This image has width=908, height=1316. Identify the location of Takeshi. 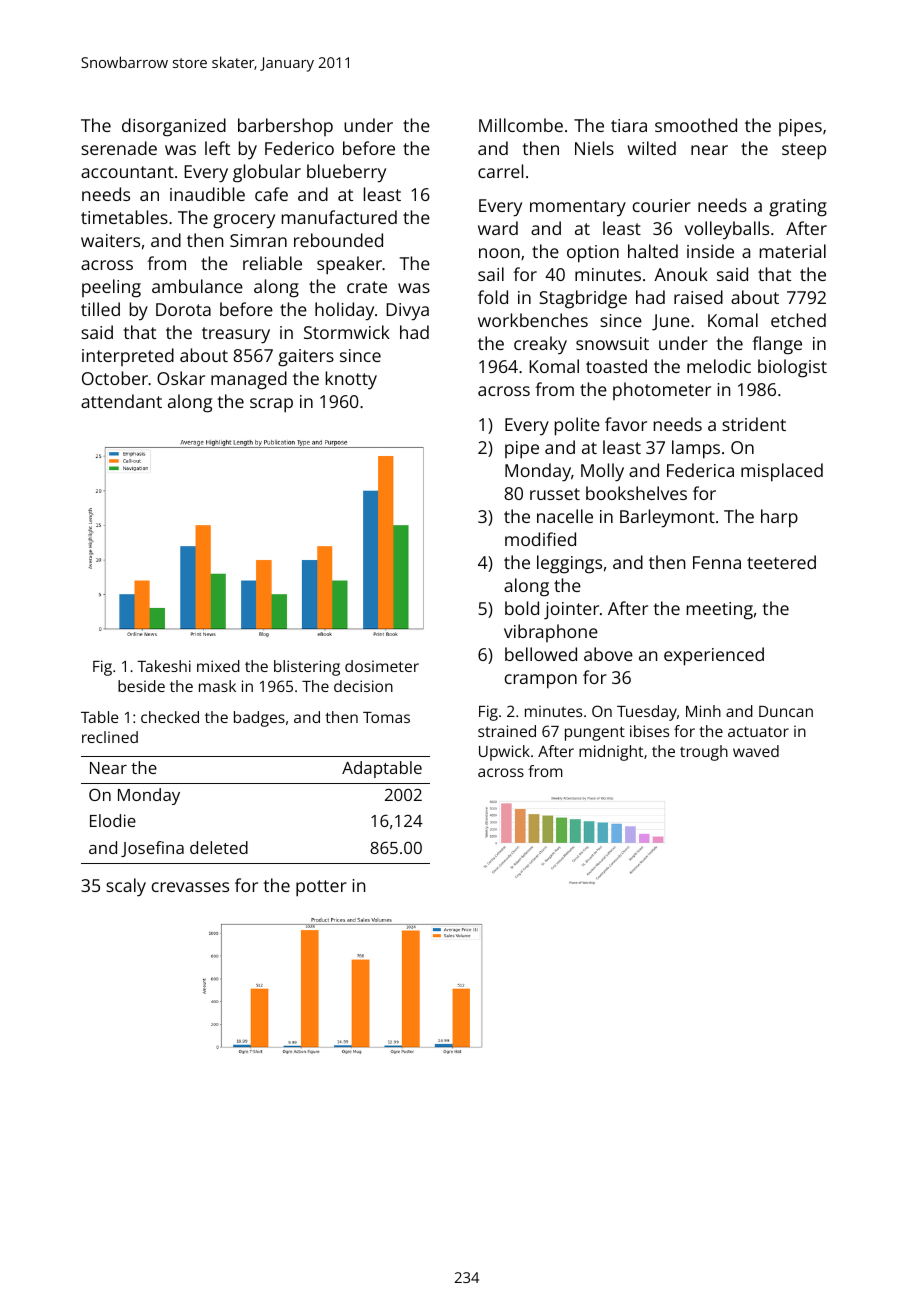
(164, 666).
